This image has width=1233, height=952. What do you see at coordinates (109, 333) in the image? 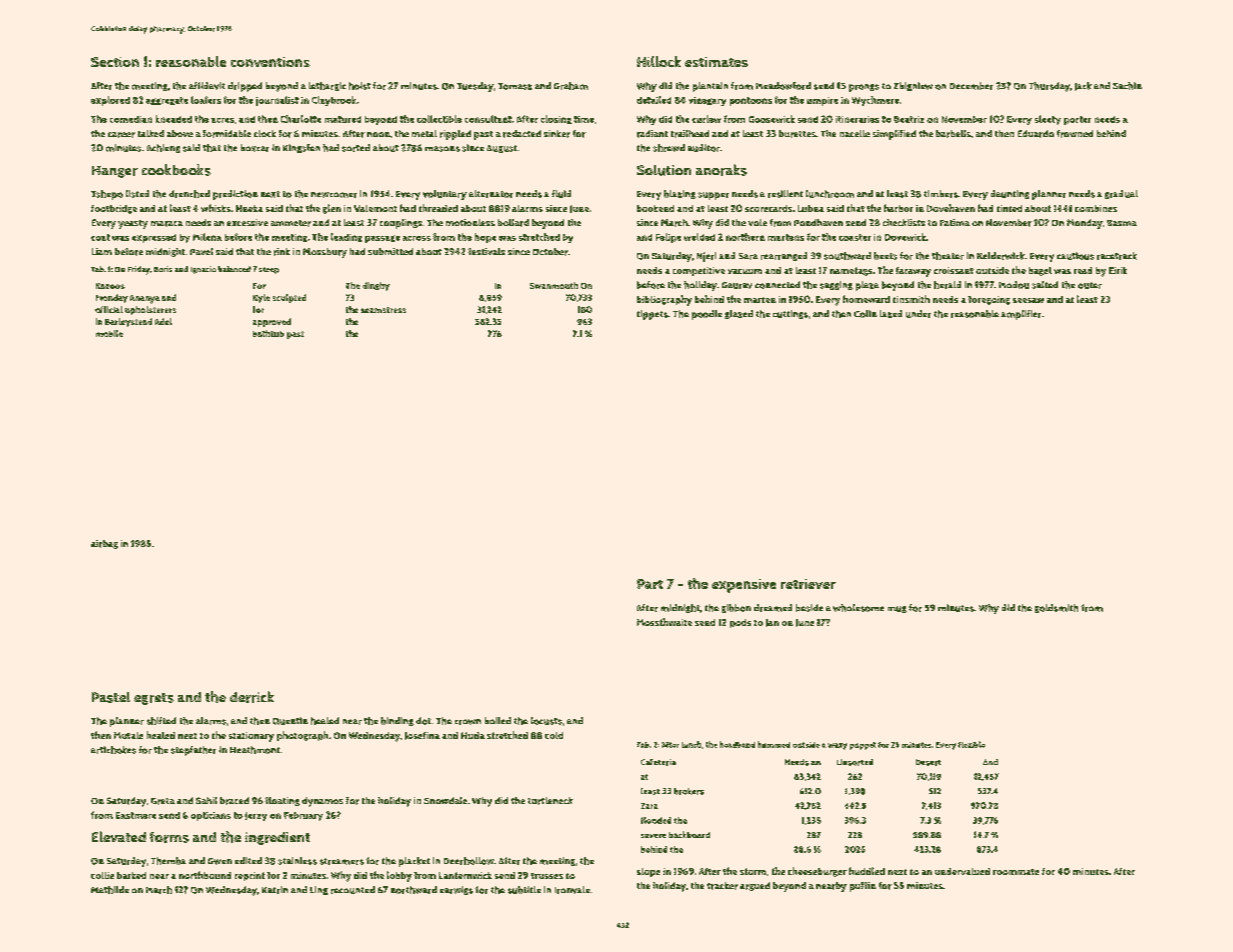
I see `mobile` at bounding box center [109, 333].
